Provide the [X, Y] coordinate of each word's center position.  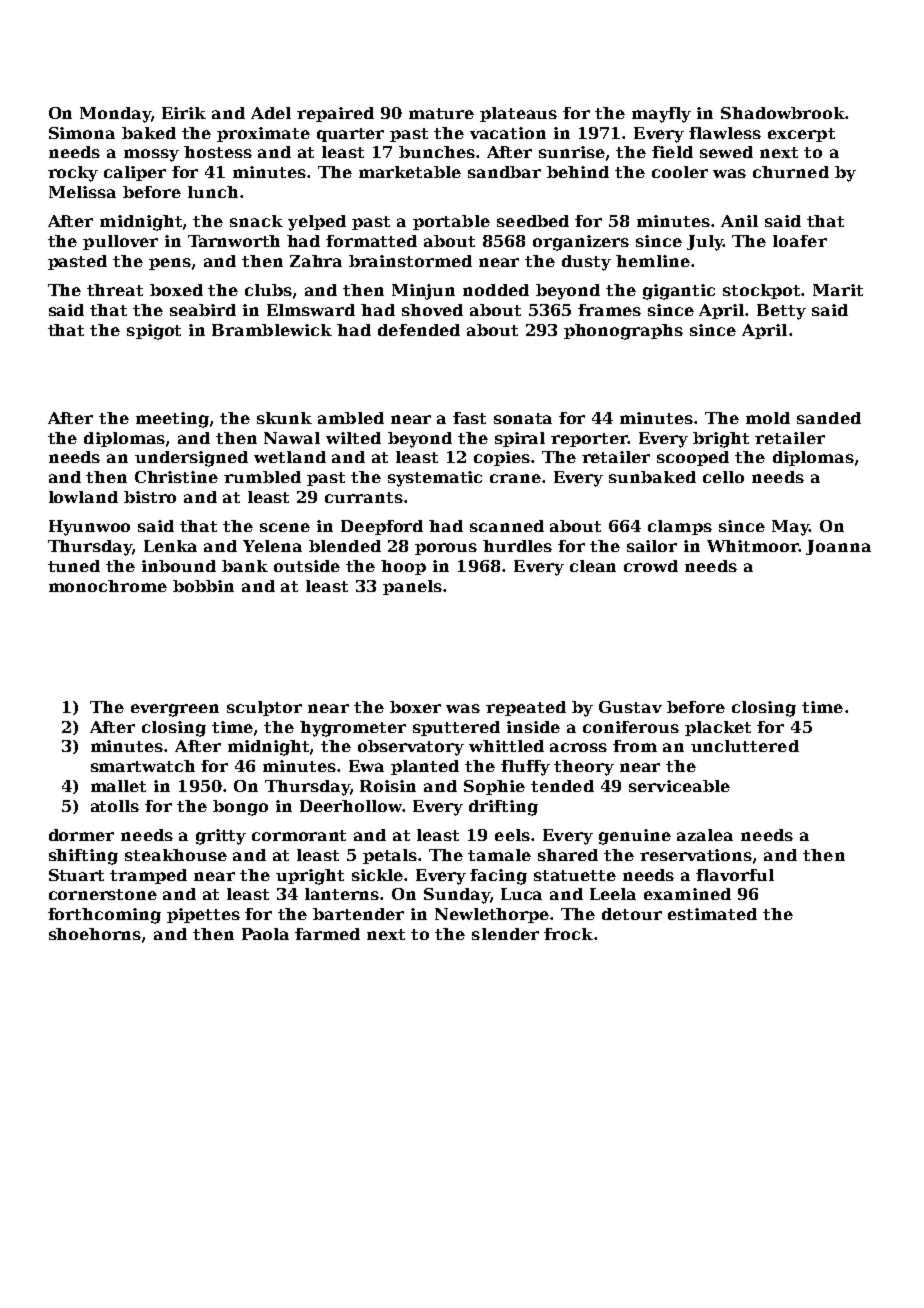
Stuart [76, 875]
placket [718, 728]
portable [451, 222]
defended [419, 330]
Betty [781, 312]
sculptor [264, 708]
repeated [526, 708]
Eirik [184, 113]
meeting [172, 420]
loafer [800, 241]
